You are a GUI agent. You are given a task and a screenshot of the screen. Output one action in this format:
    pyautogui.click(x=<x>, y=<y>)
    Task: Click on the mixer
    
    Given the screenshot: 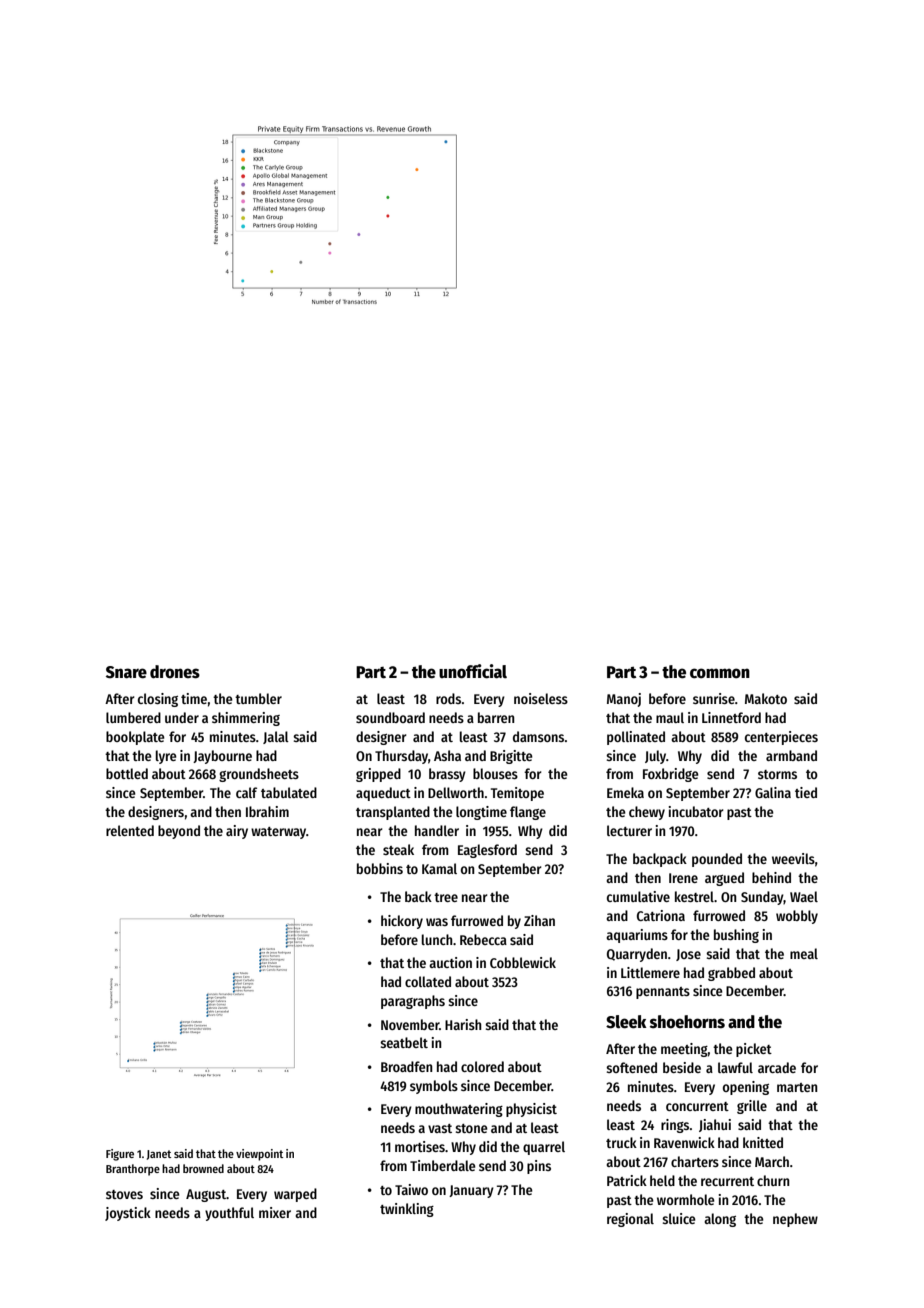 What is the action you would take?
    pyautogui.click(x=275, y=1212)
